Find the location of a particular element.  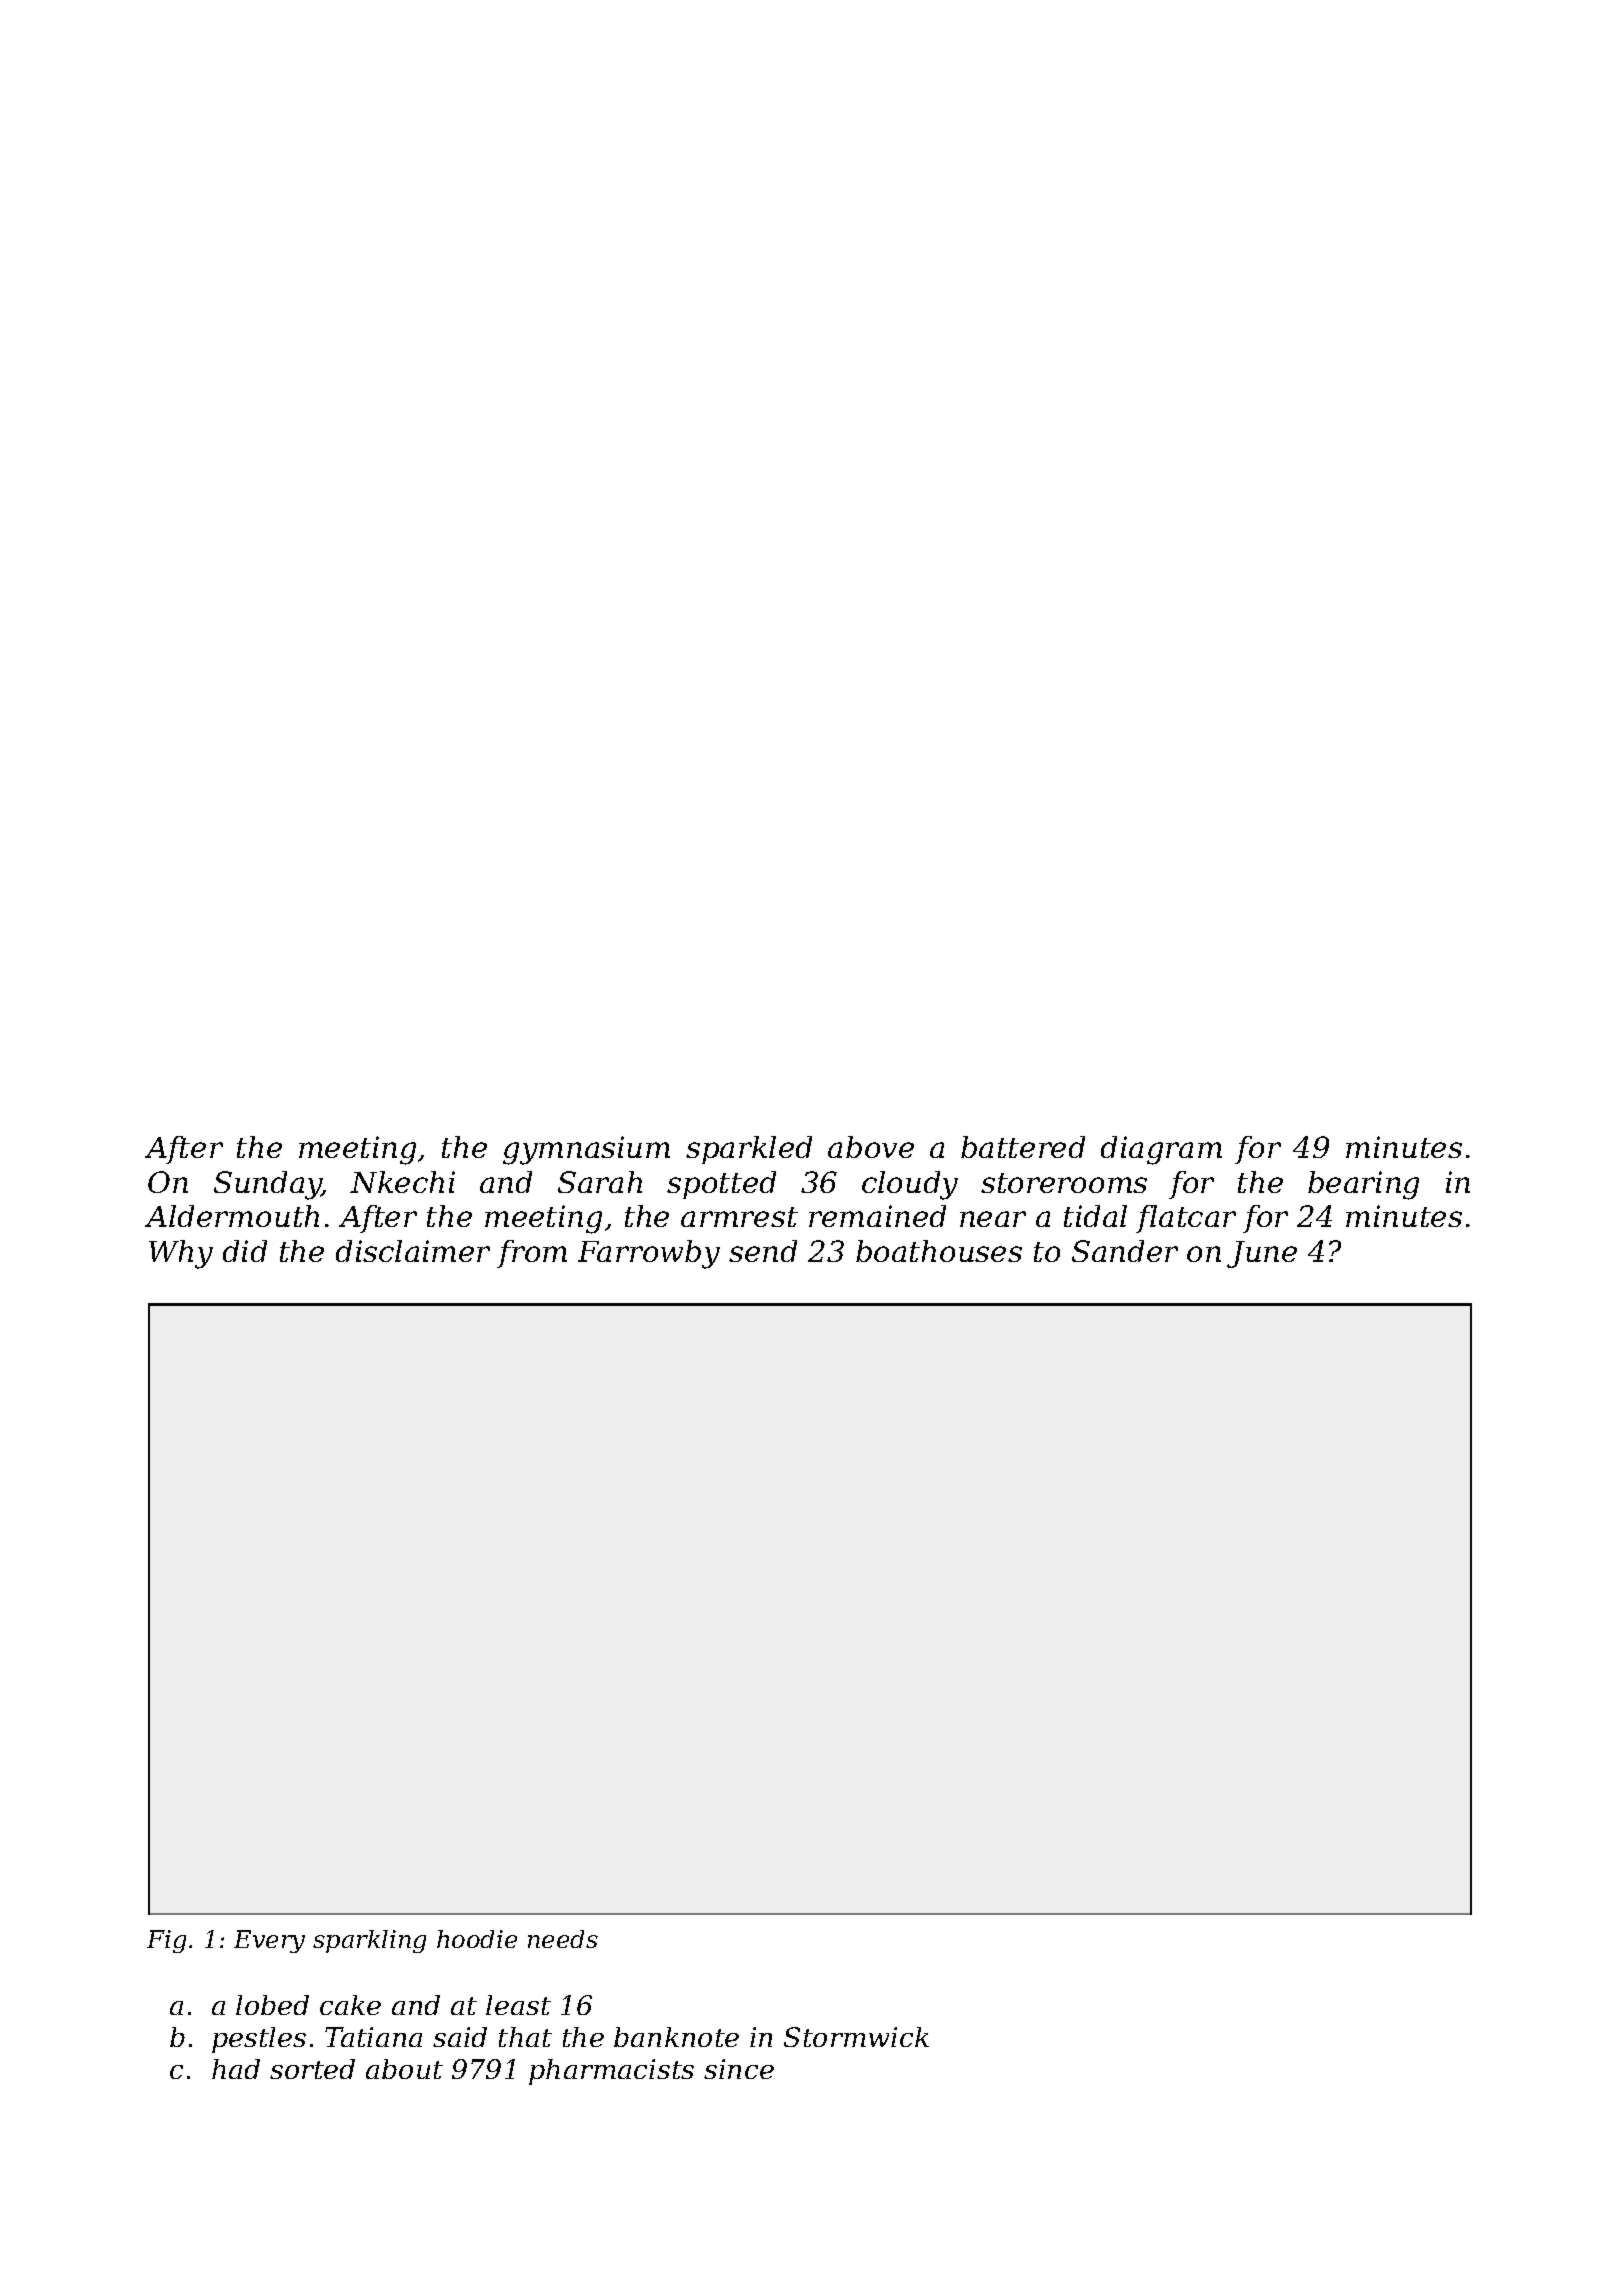

June is located at coordinates (1262, 1254).
